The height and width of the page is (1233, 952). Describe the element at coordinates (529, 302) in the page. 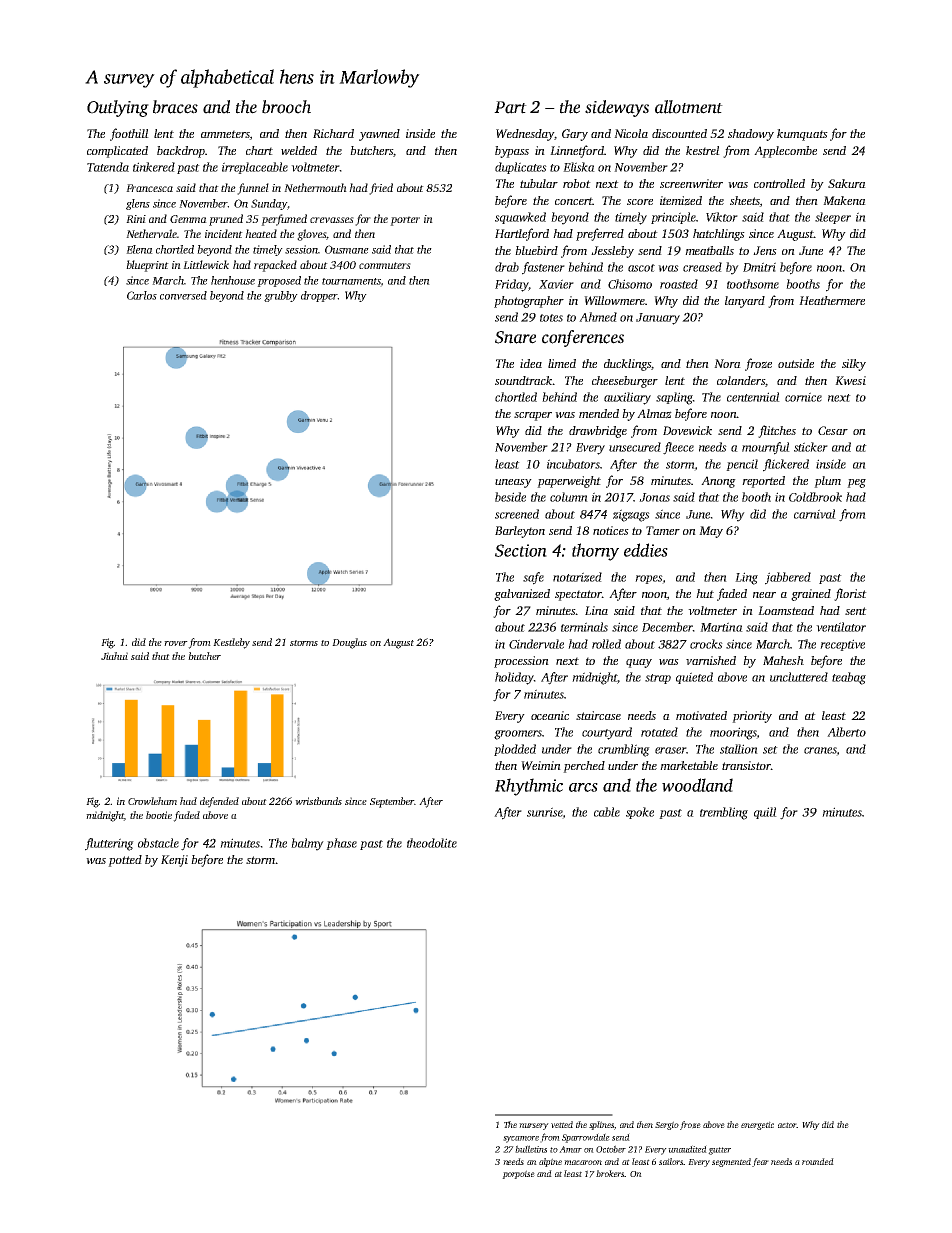

I see `photographer` at that location.
